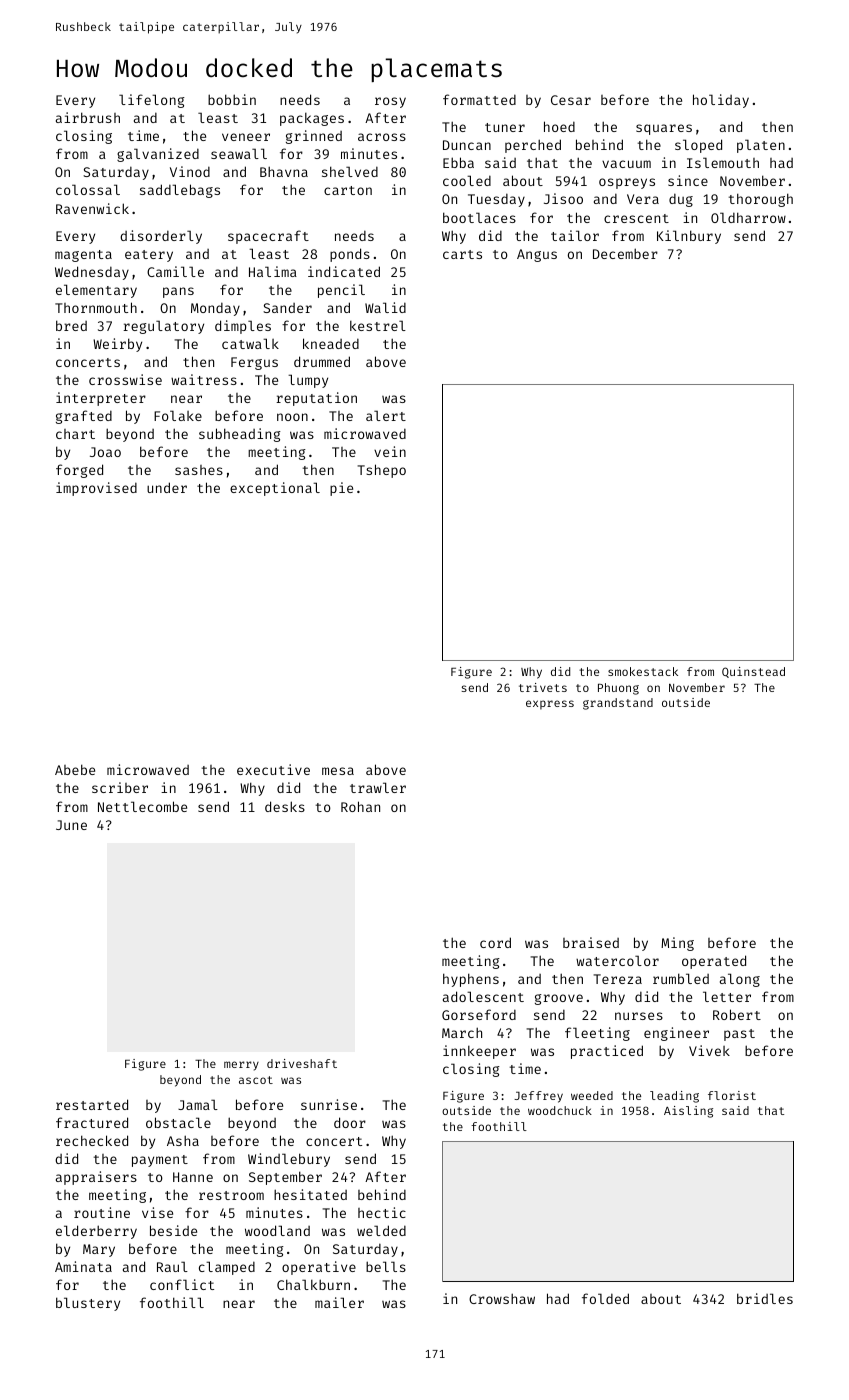 This screenshot has width=849, height=1400. Describe the element at coordinates (390, 451) in the screenshot. I see `vein` at that location.
